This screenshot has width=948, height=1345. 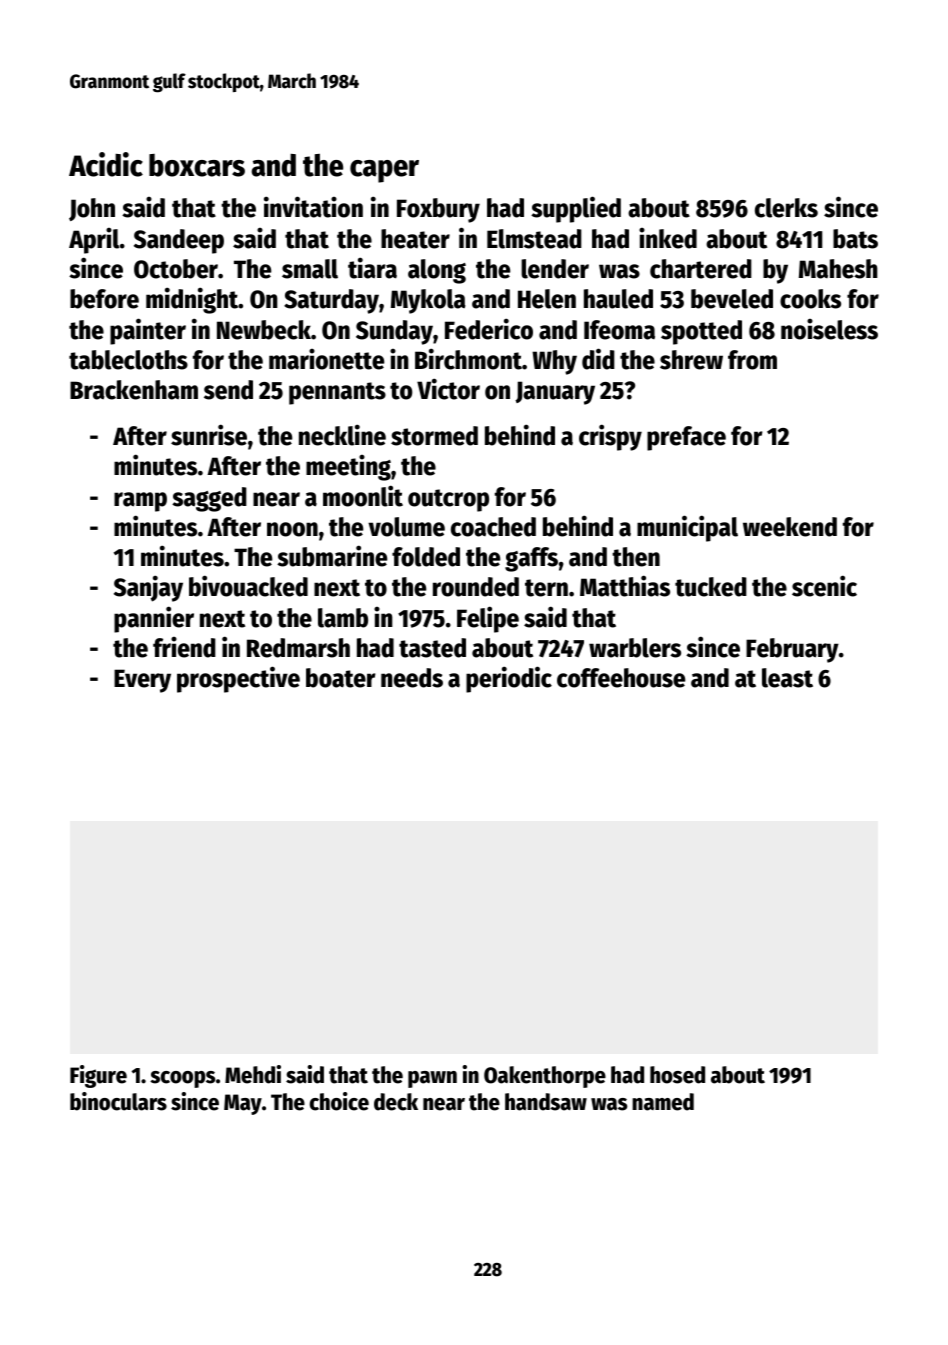 What do you see at coordinates (790, 527) in the screenshot?
I see `weekend` at bounding box center [790, 527].
